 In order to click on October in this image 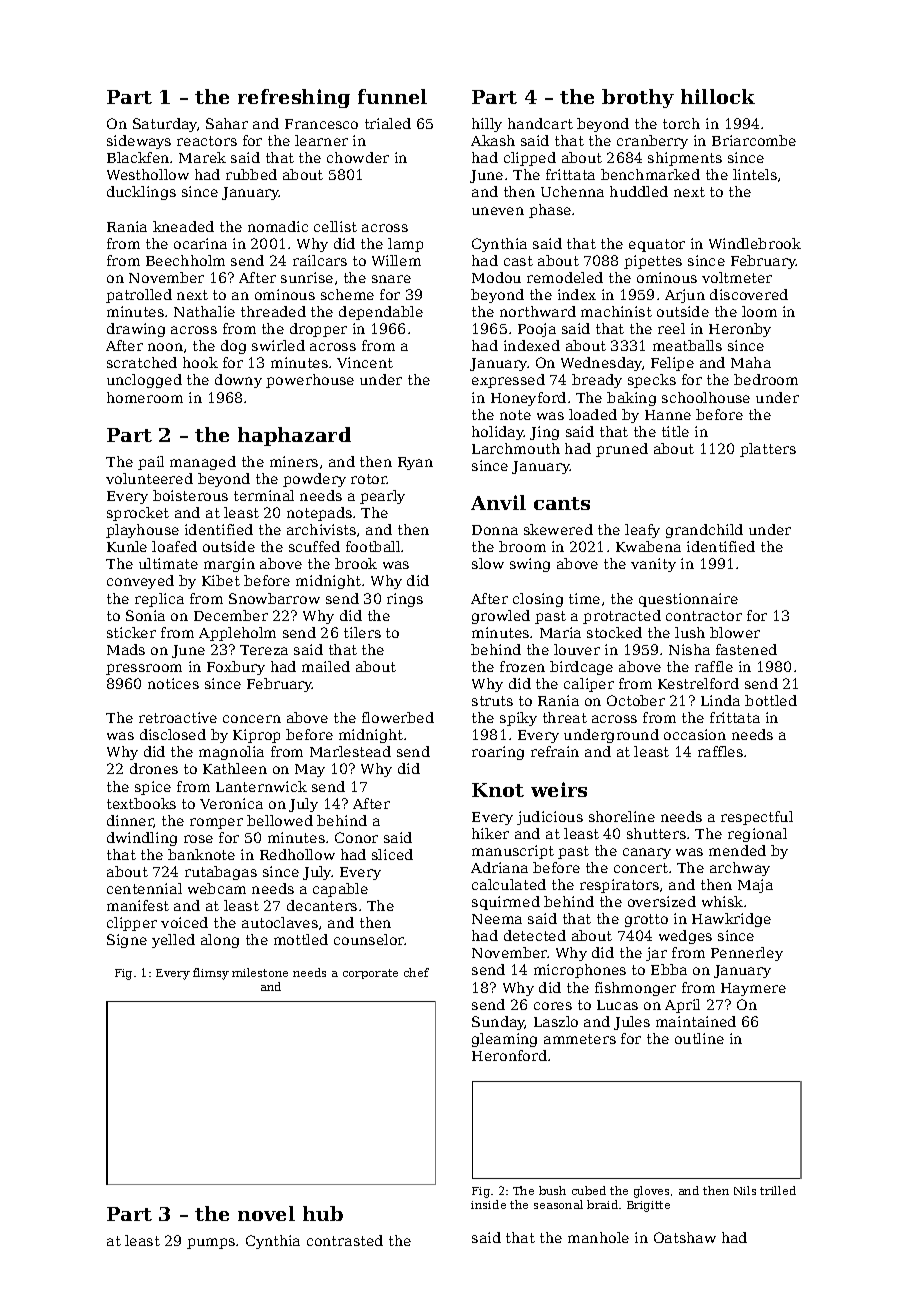, I will do `click(636, 700)`.
